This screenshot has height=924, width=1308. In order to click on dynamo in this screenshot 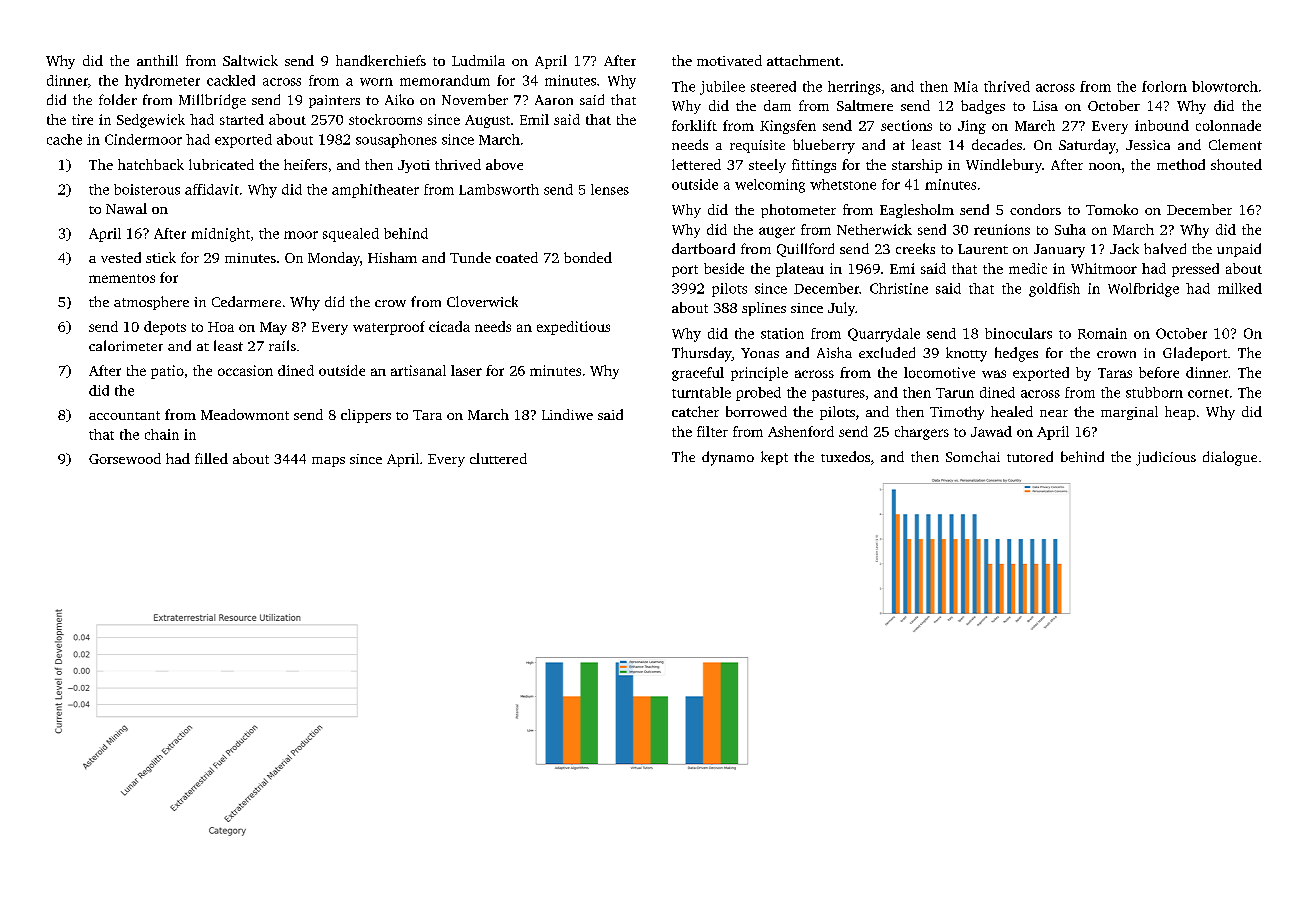, I will do `click(728, 458)`.
